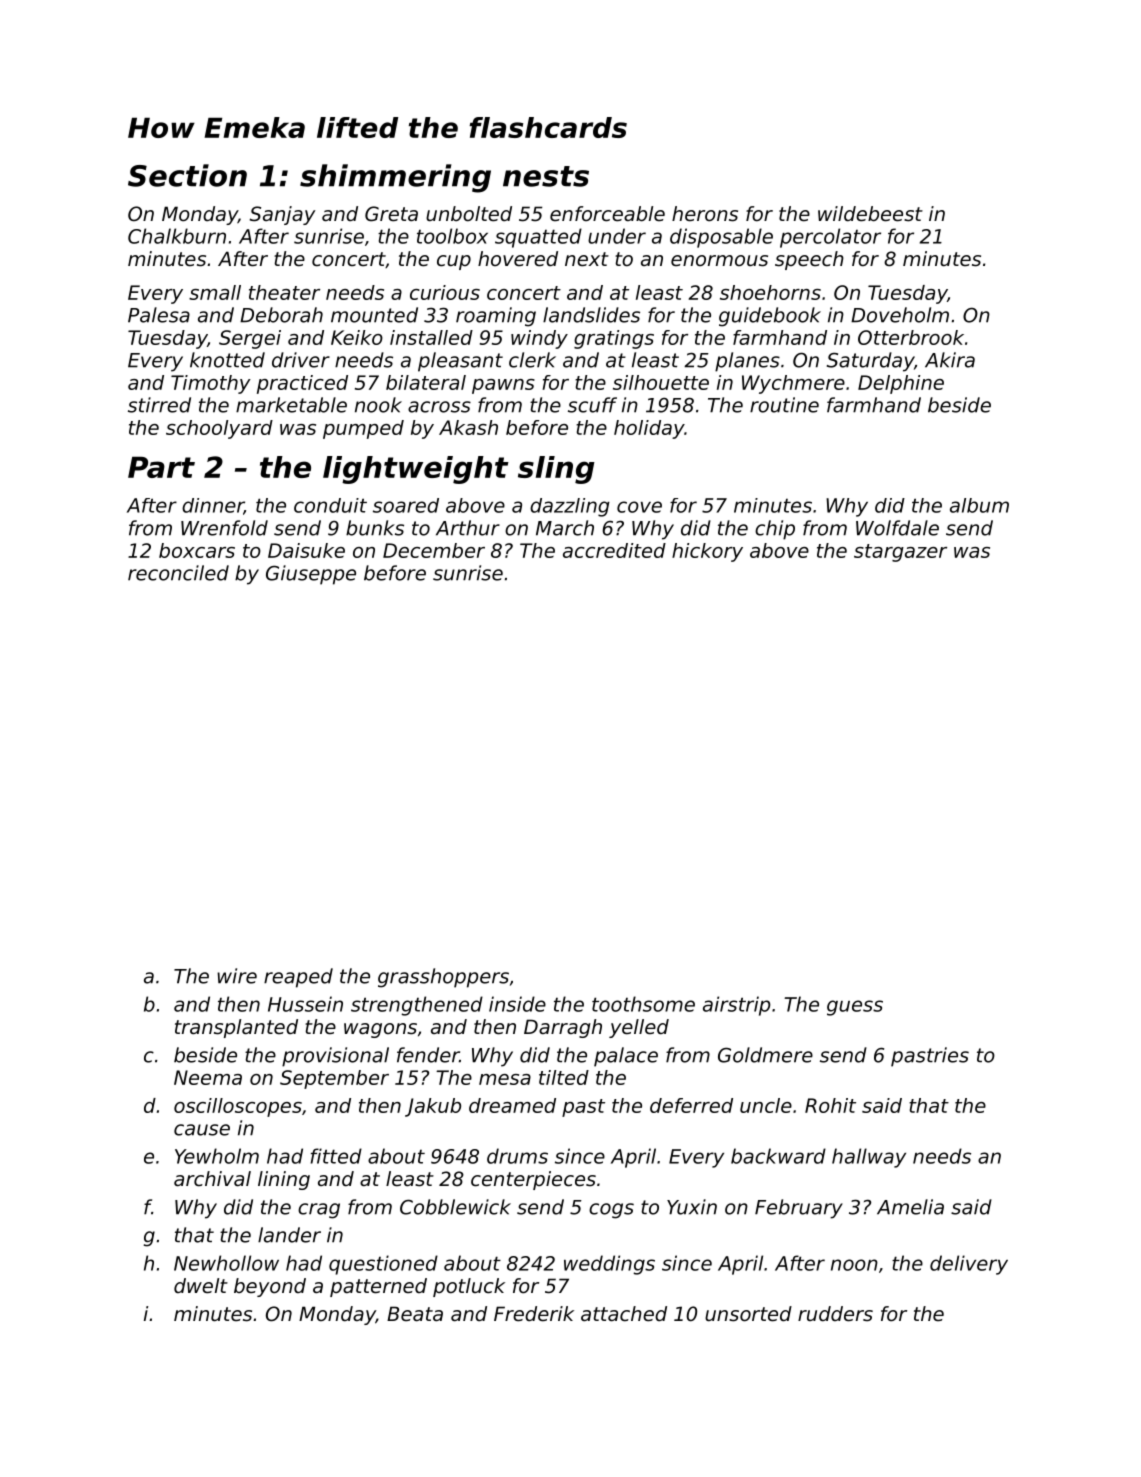 Image resolution: width=1141 pixels, height=1477 pixels. I want to click on wildebeest, so click(870, 214).
